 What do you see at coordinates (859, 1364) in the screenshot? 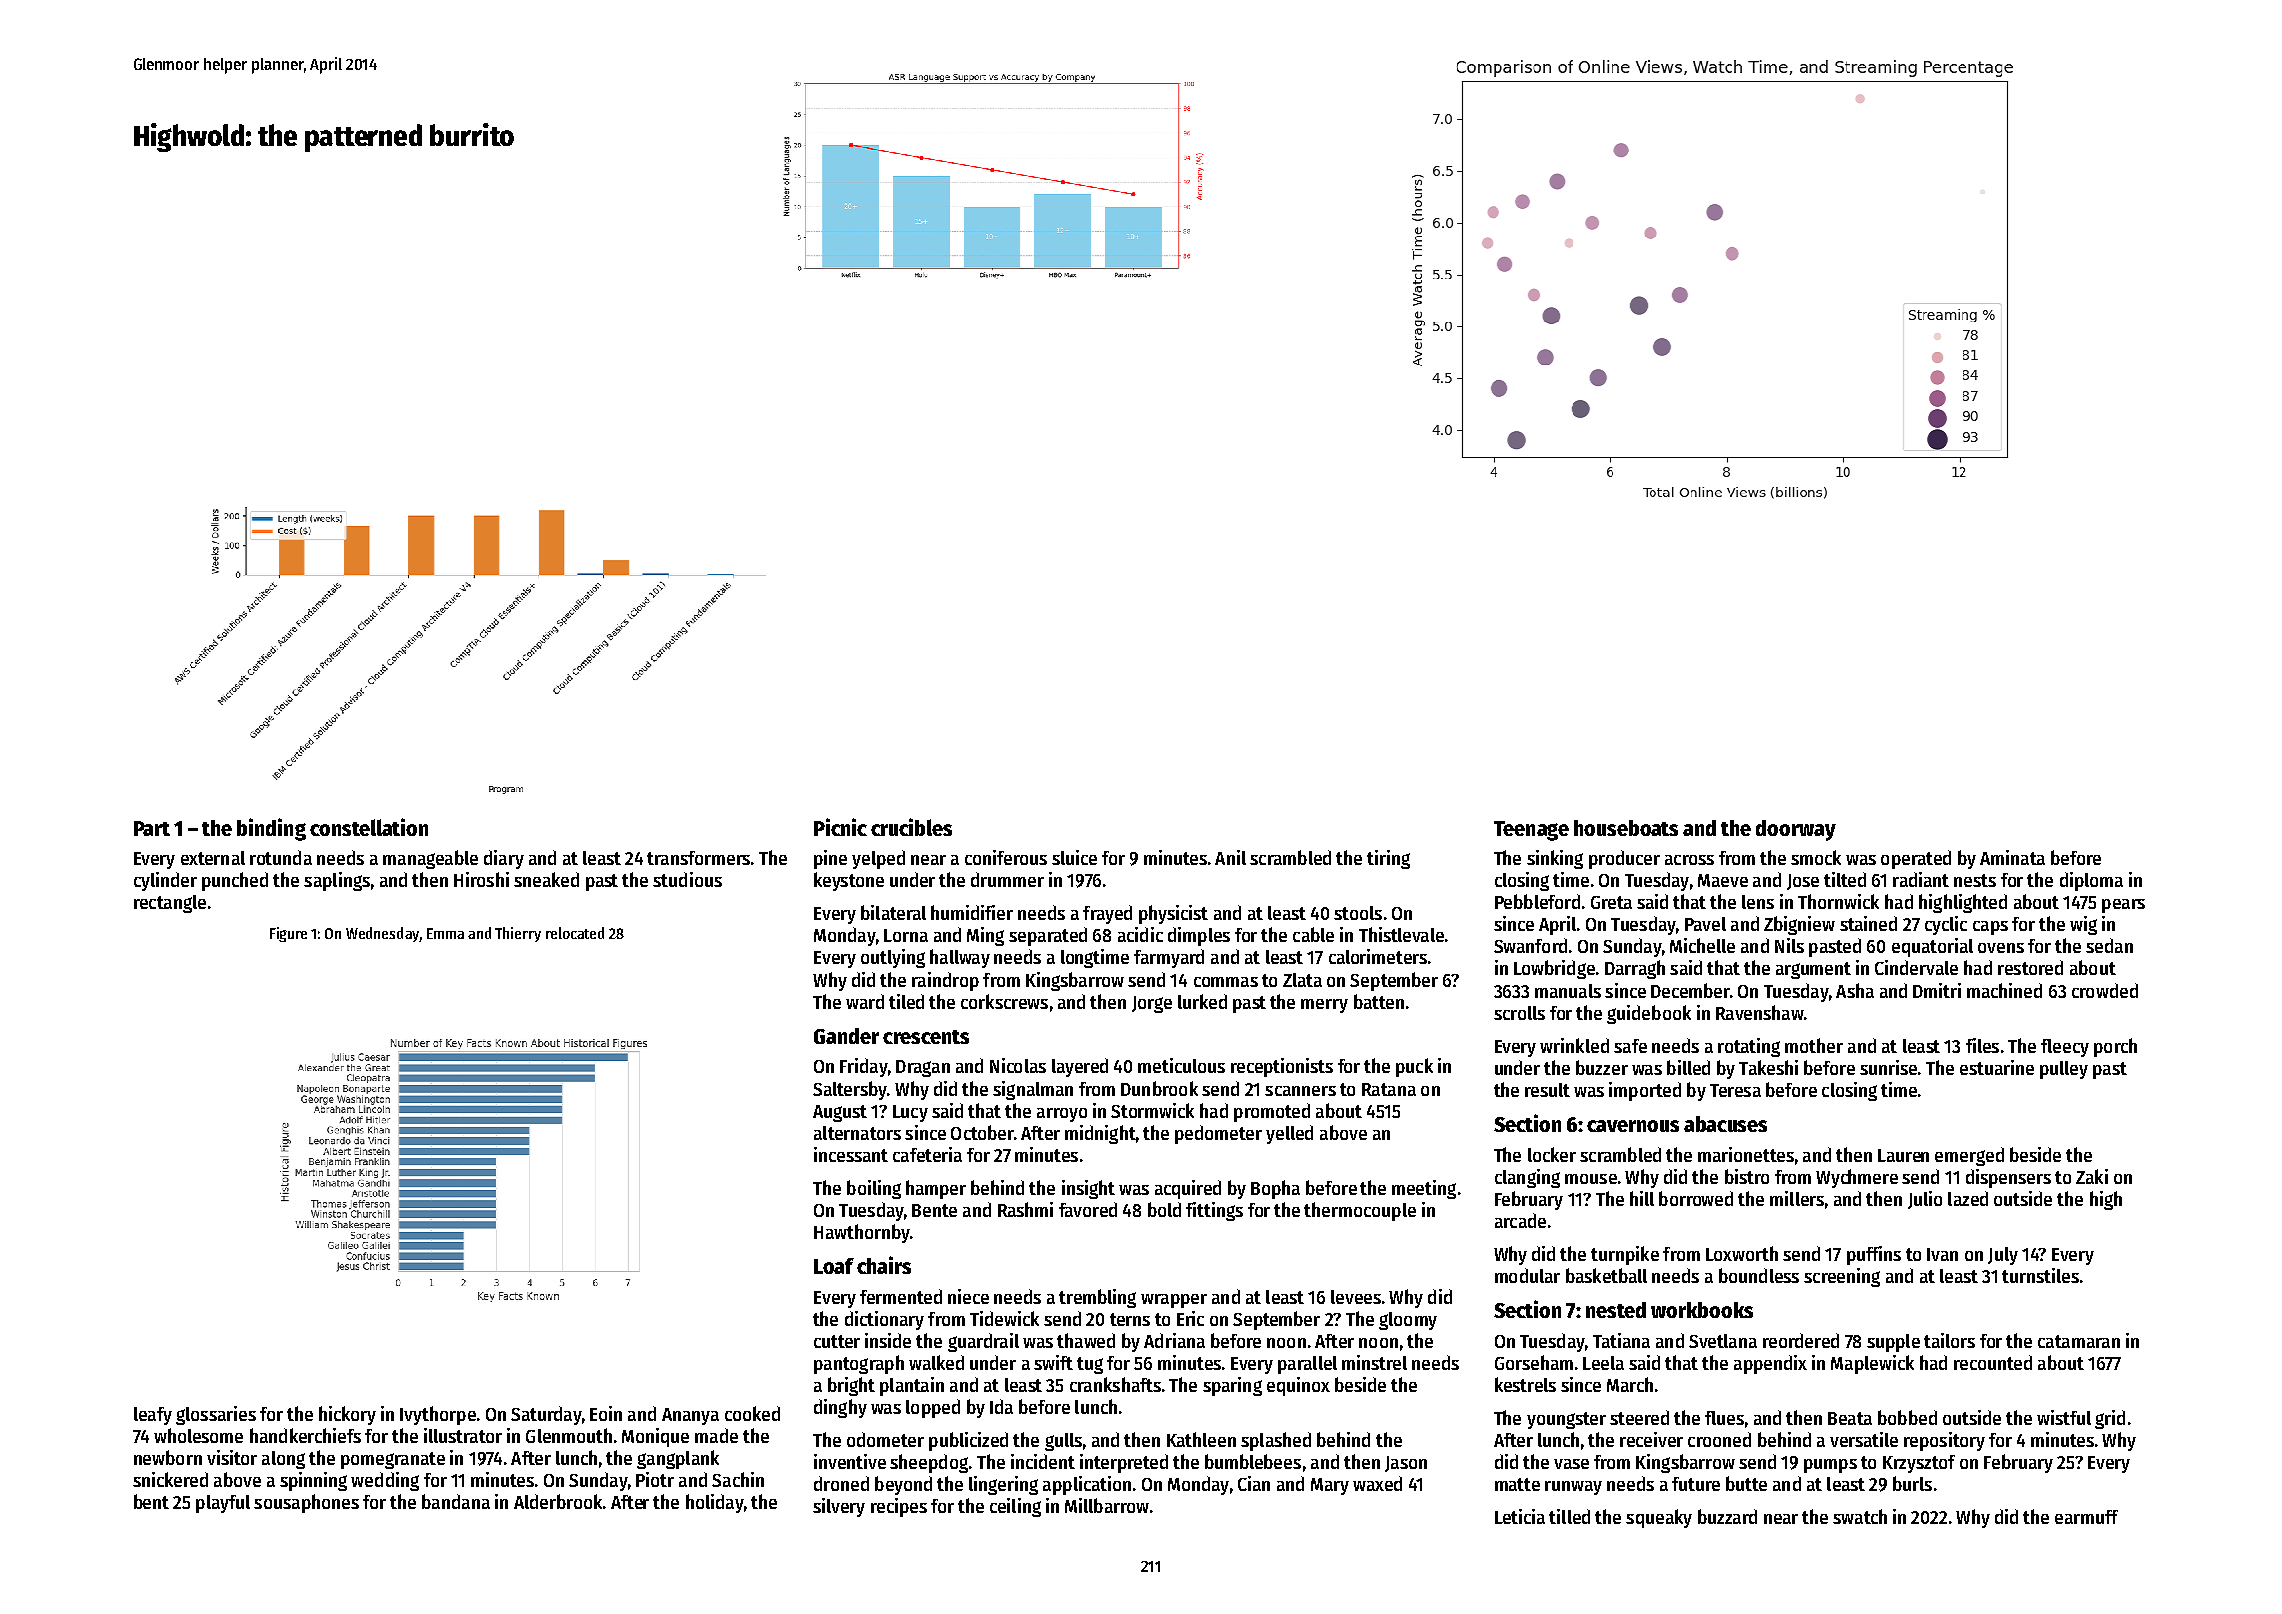
I see `pantograph` at bounding box center [859, 1364].
